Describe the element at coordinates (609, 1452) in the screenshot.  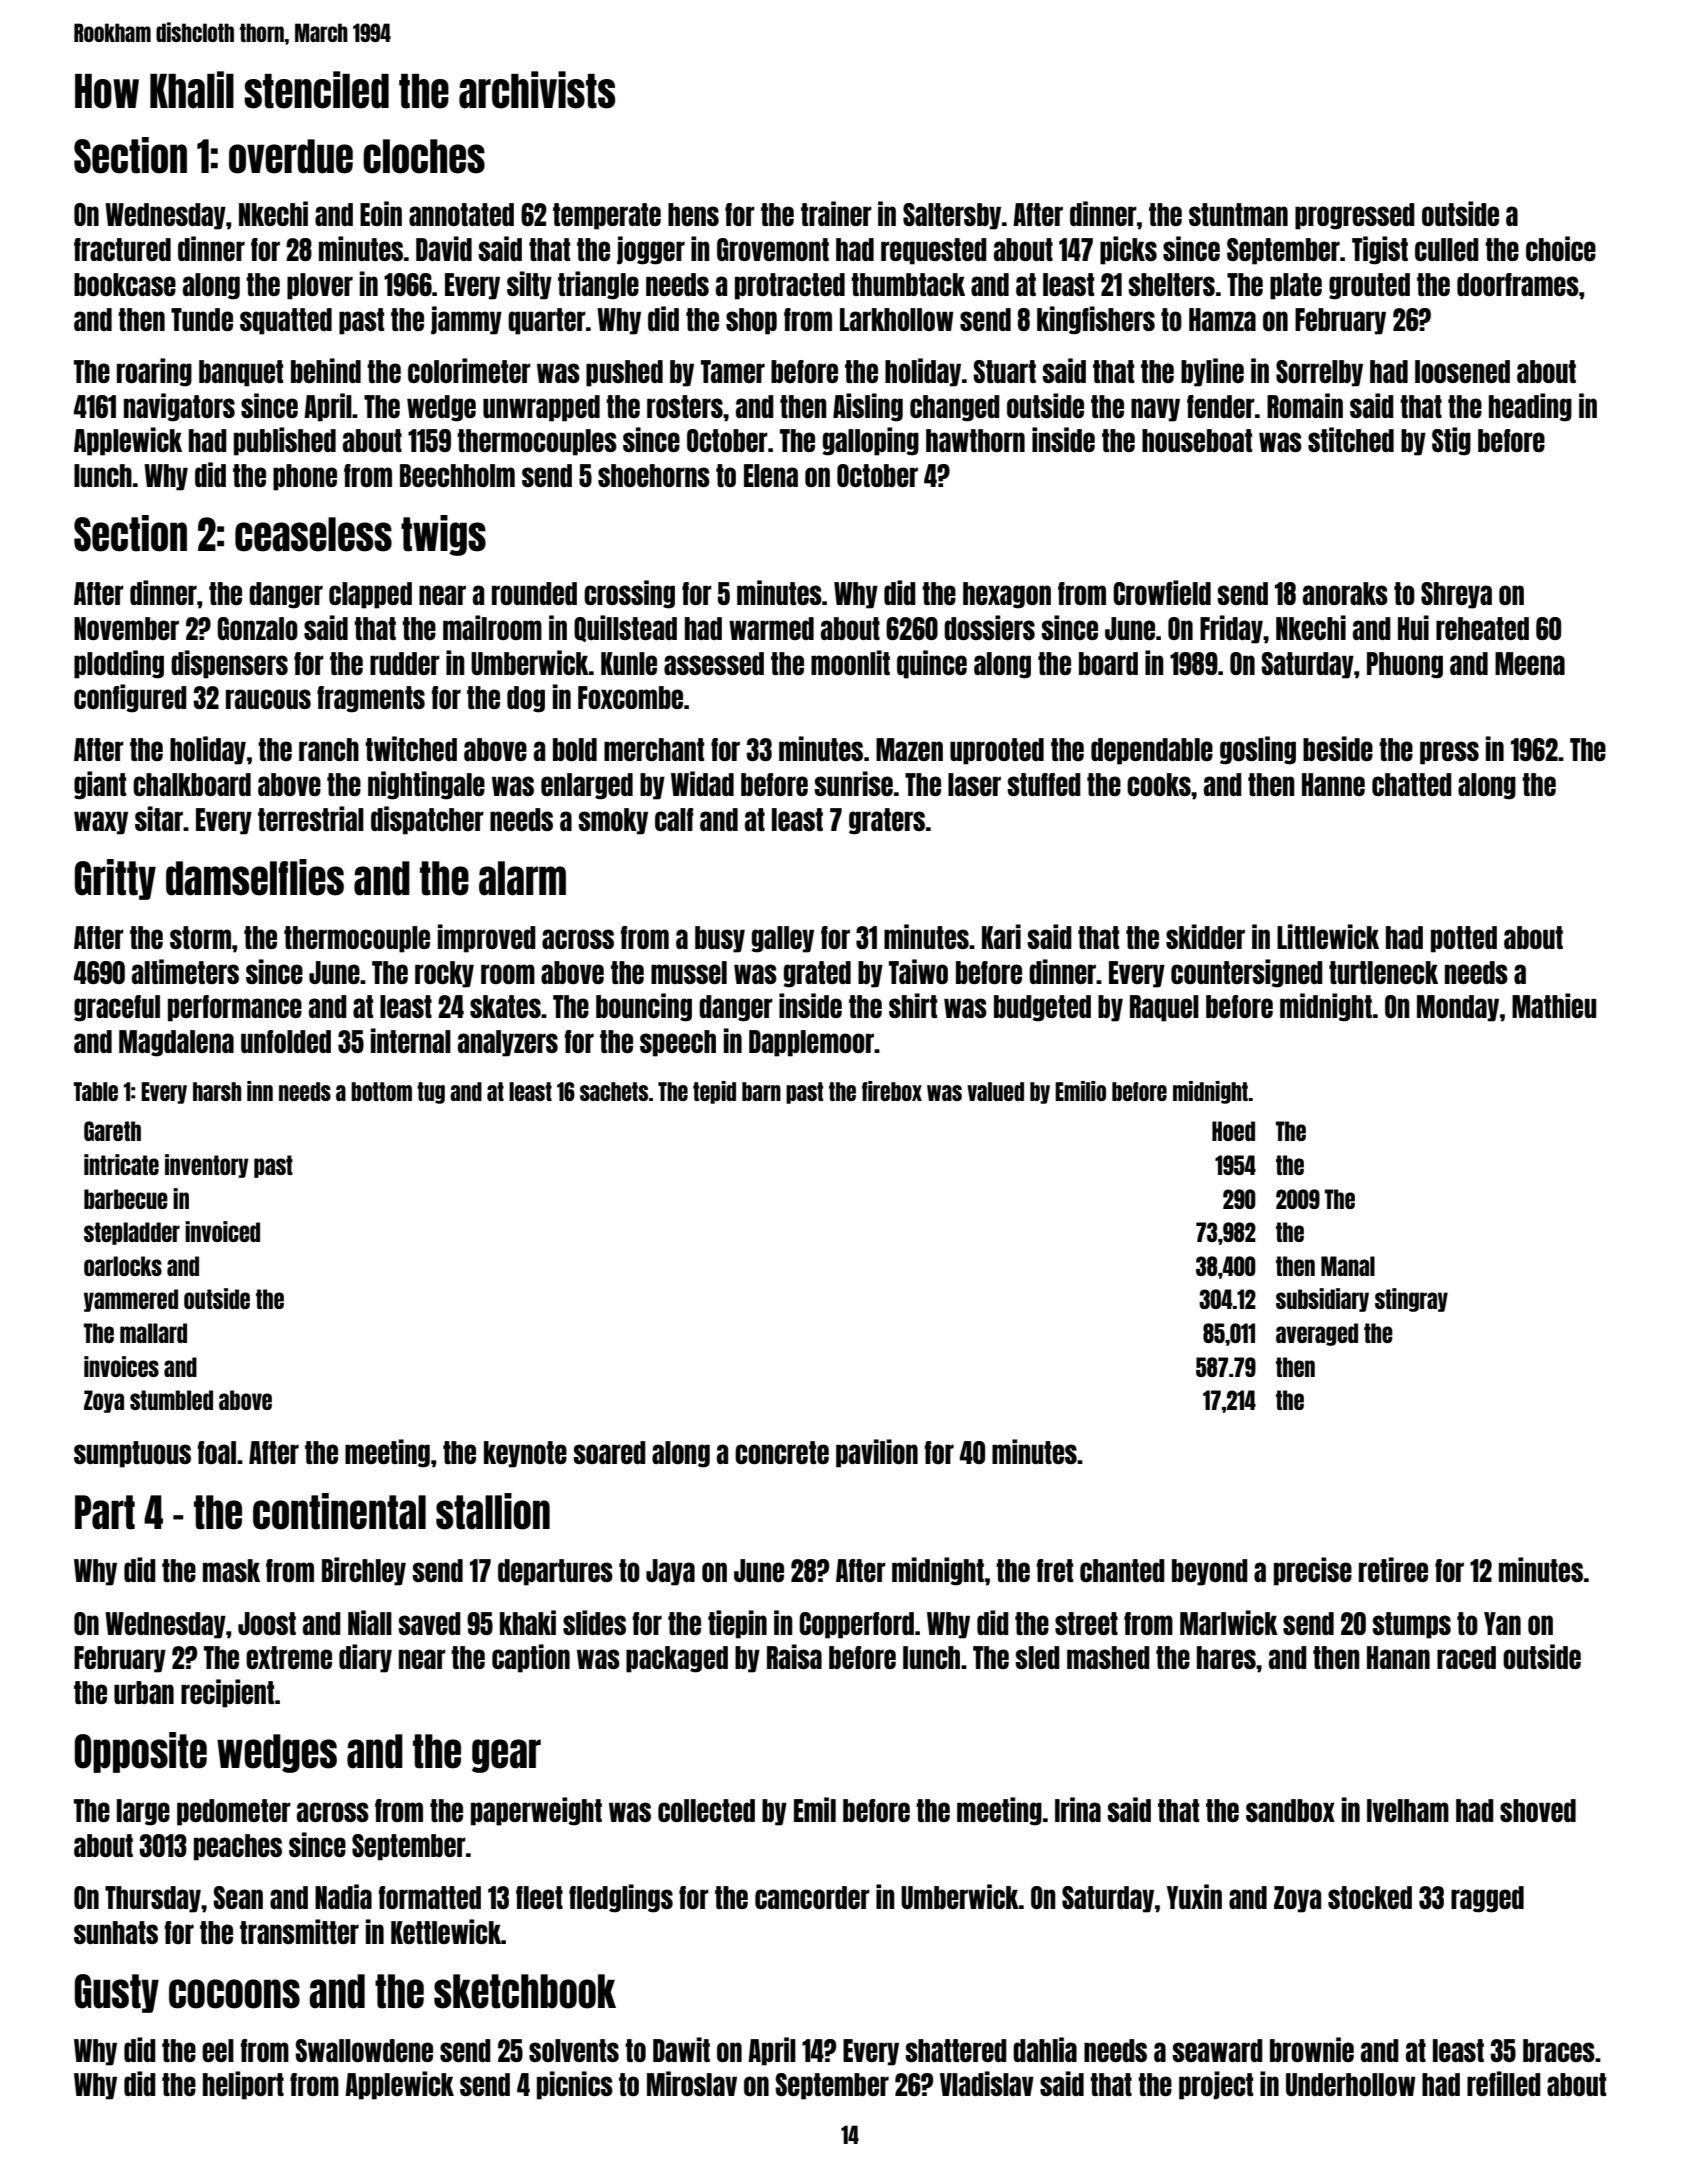
I see `soared` at that location.
